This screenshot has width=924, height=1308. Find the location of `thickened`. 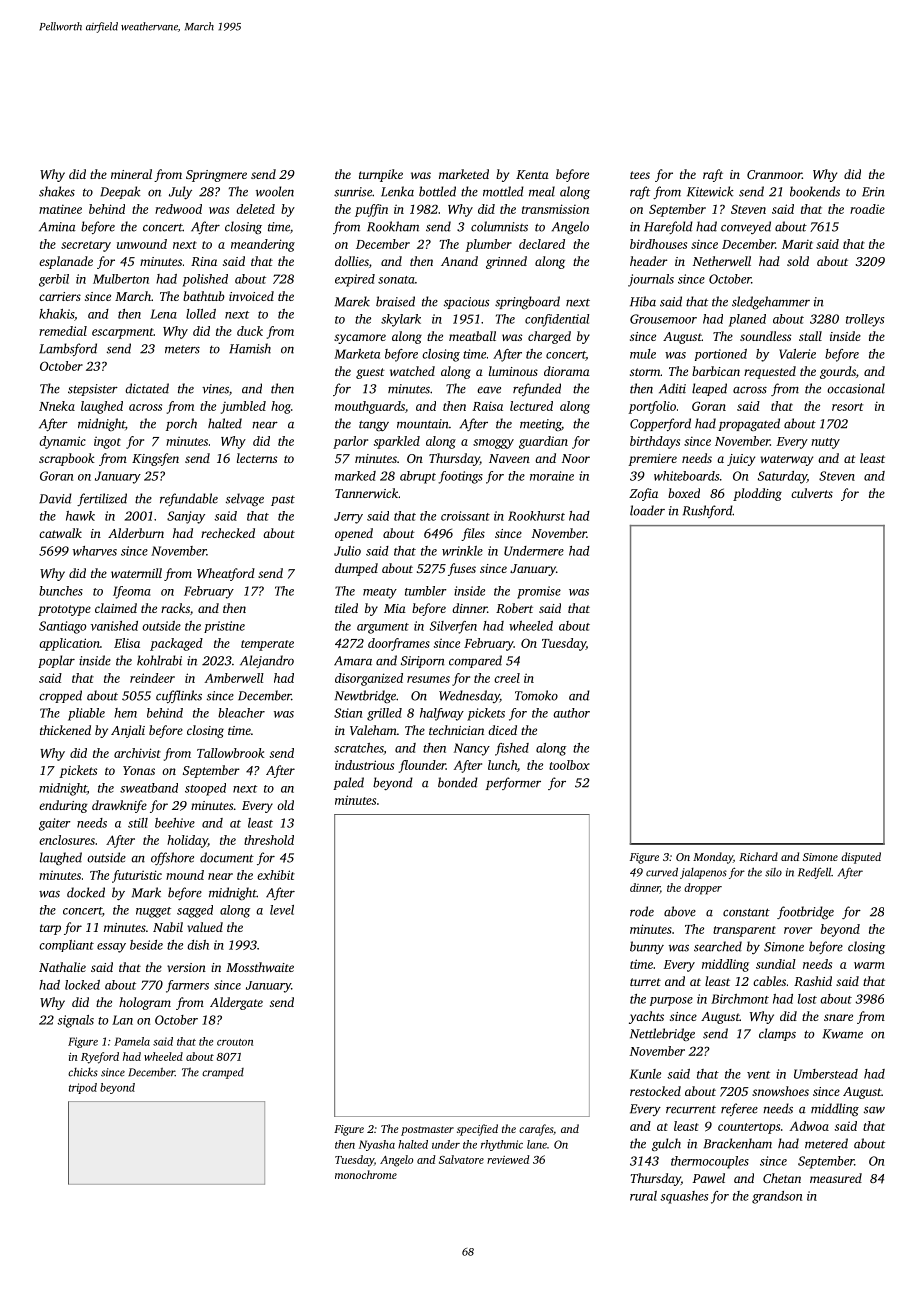

thickened is located at coordinates (65, 730).
